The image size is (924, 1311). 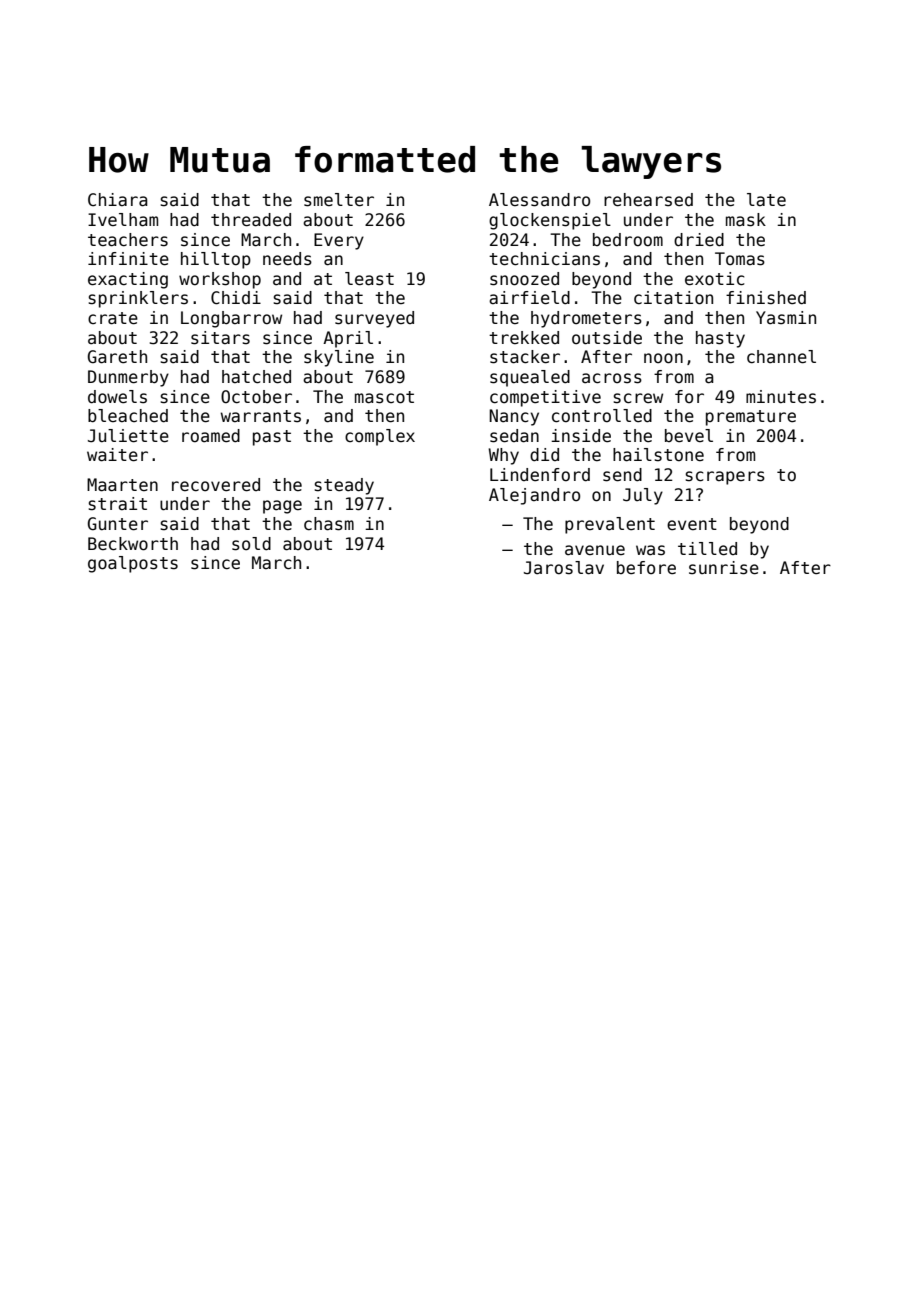 What do you see at coordinates (529, 298) in the image?
I see `airfield` at bounding box center [529, 298].
